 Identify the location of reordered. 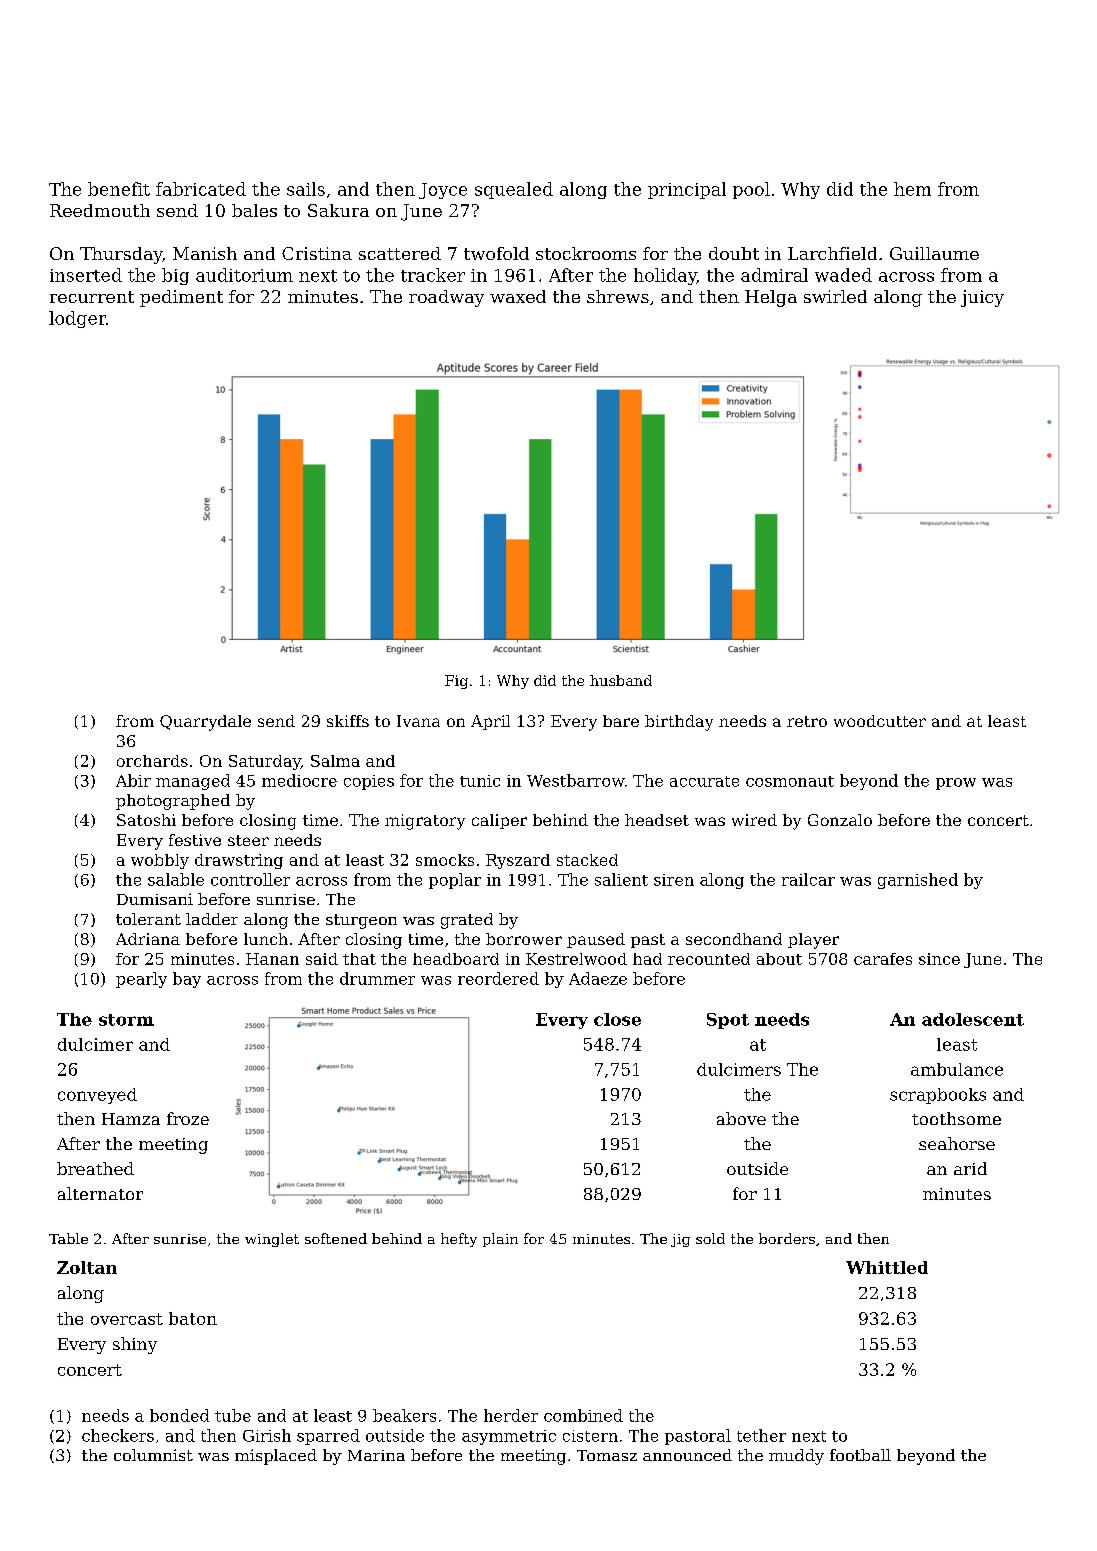
(498, 978).
